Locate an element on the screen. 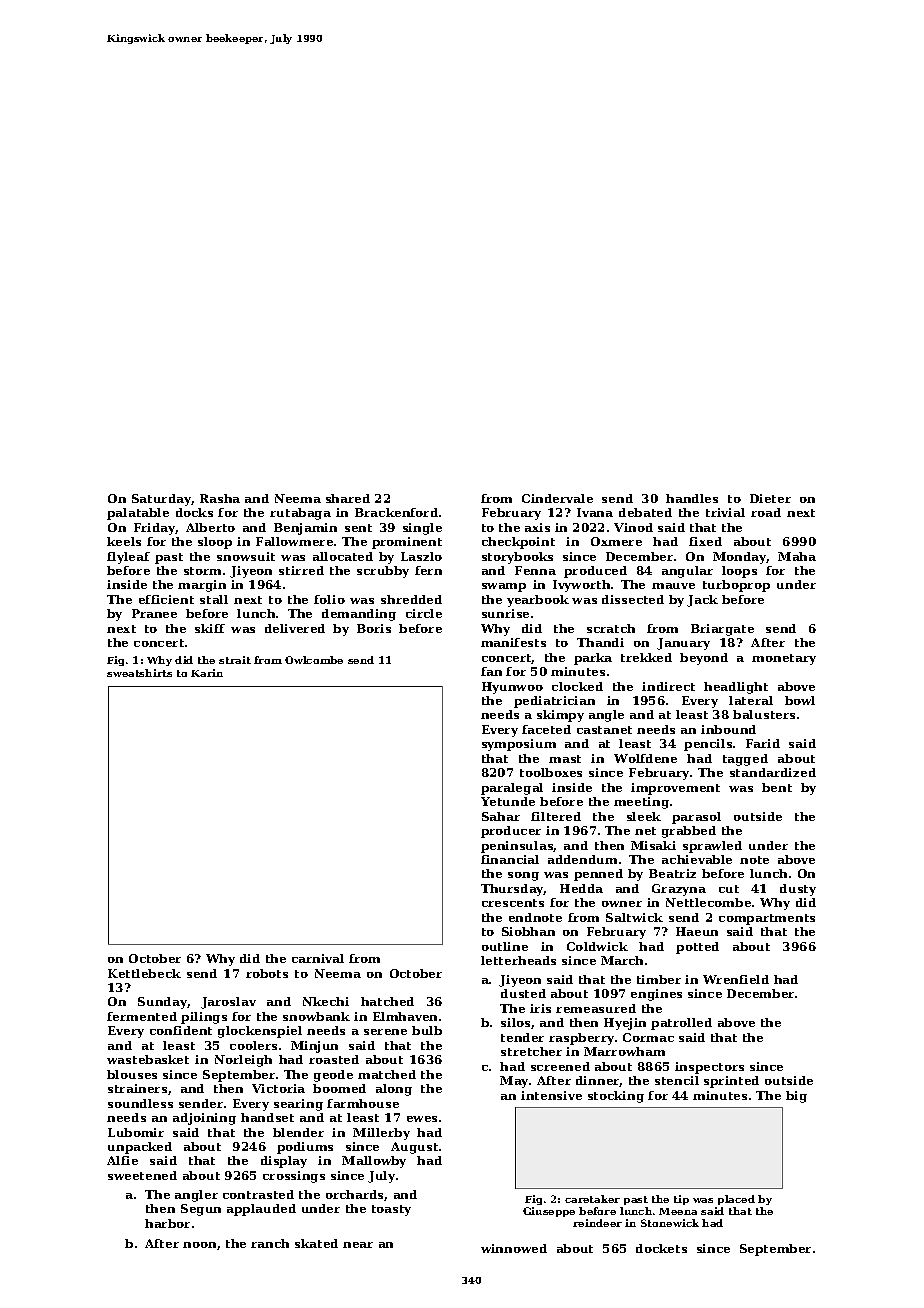 The image size is (924, 1308). pediatrician is located at coordinates (554, 702).
